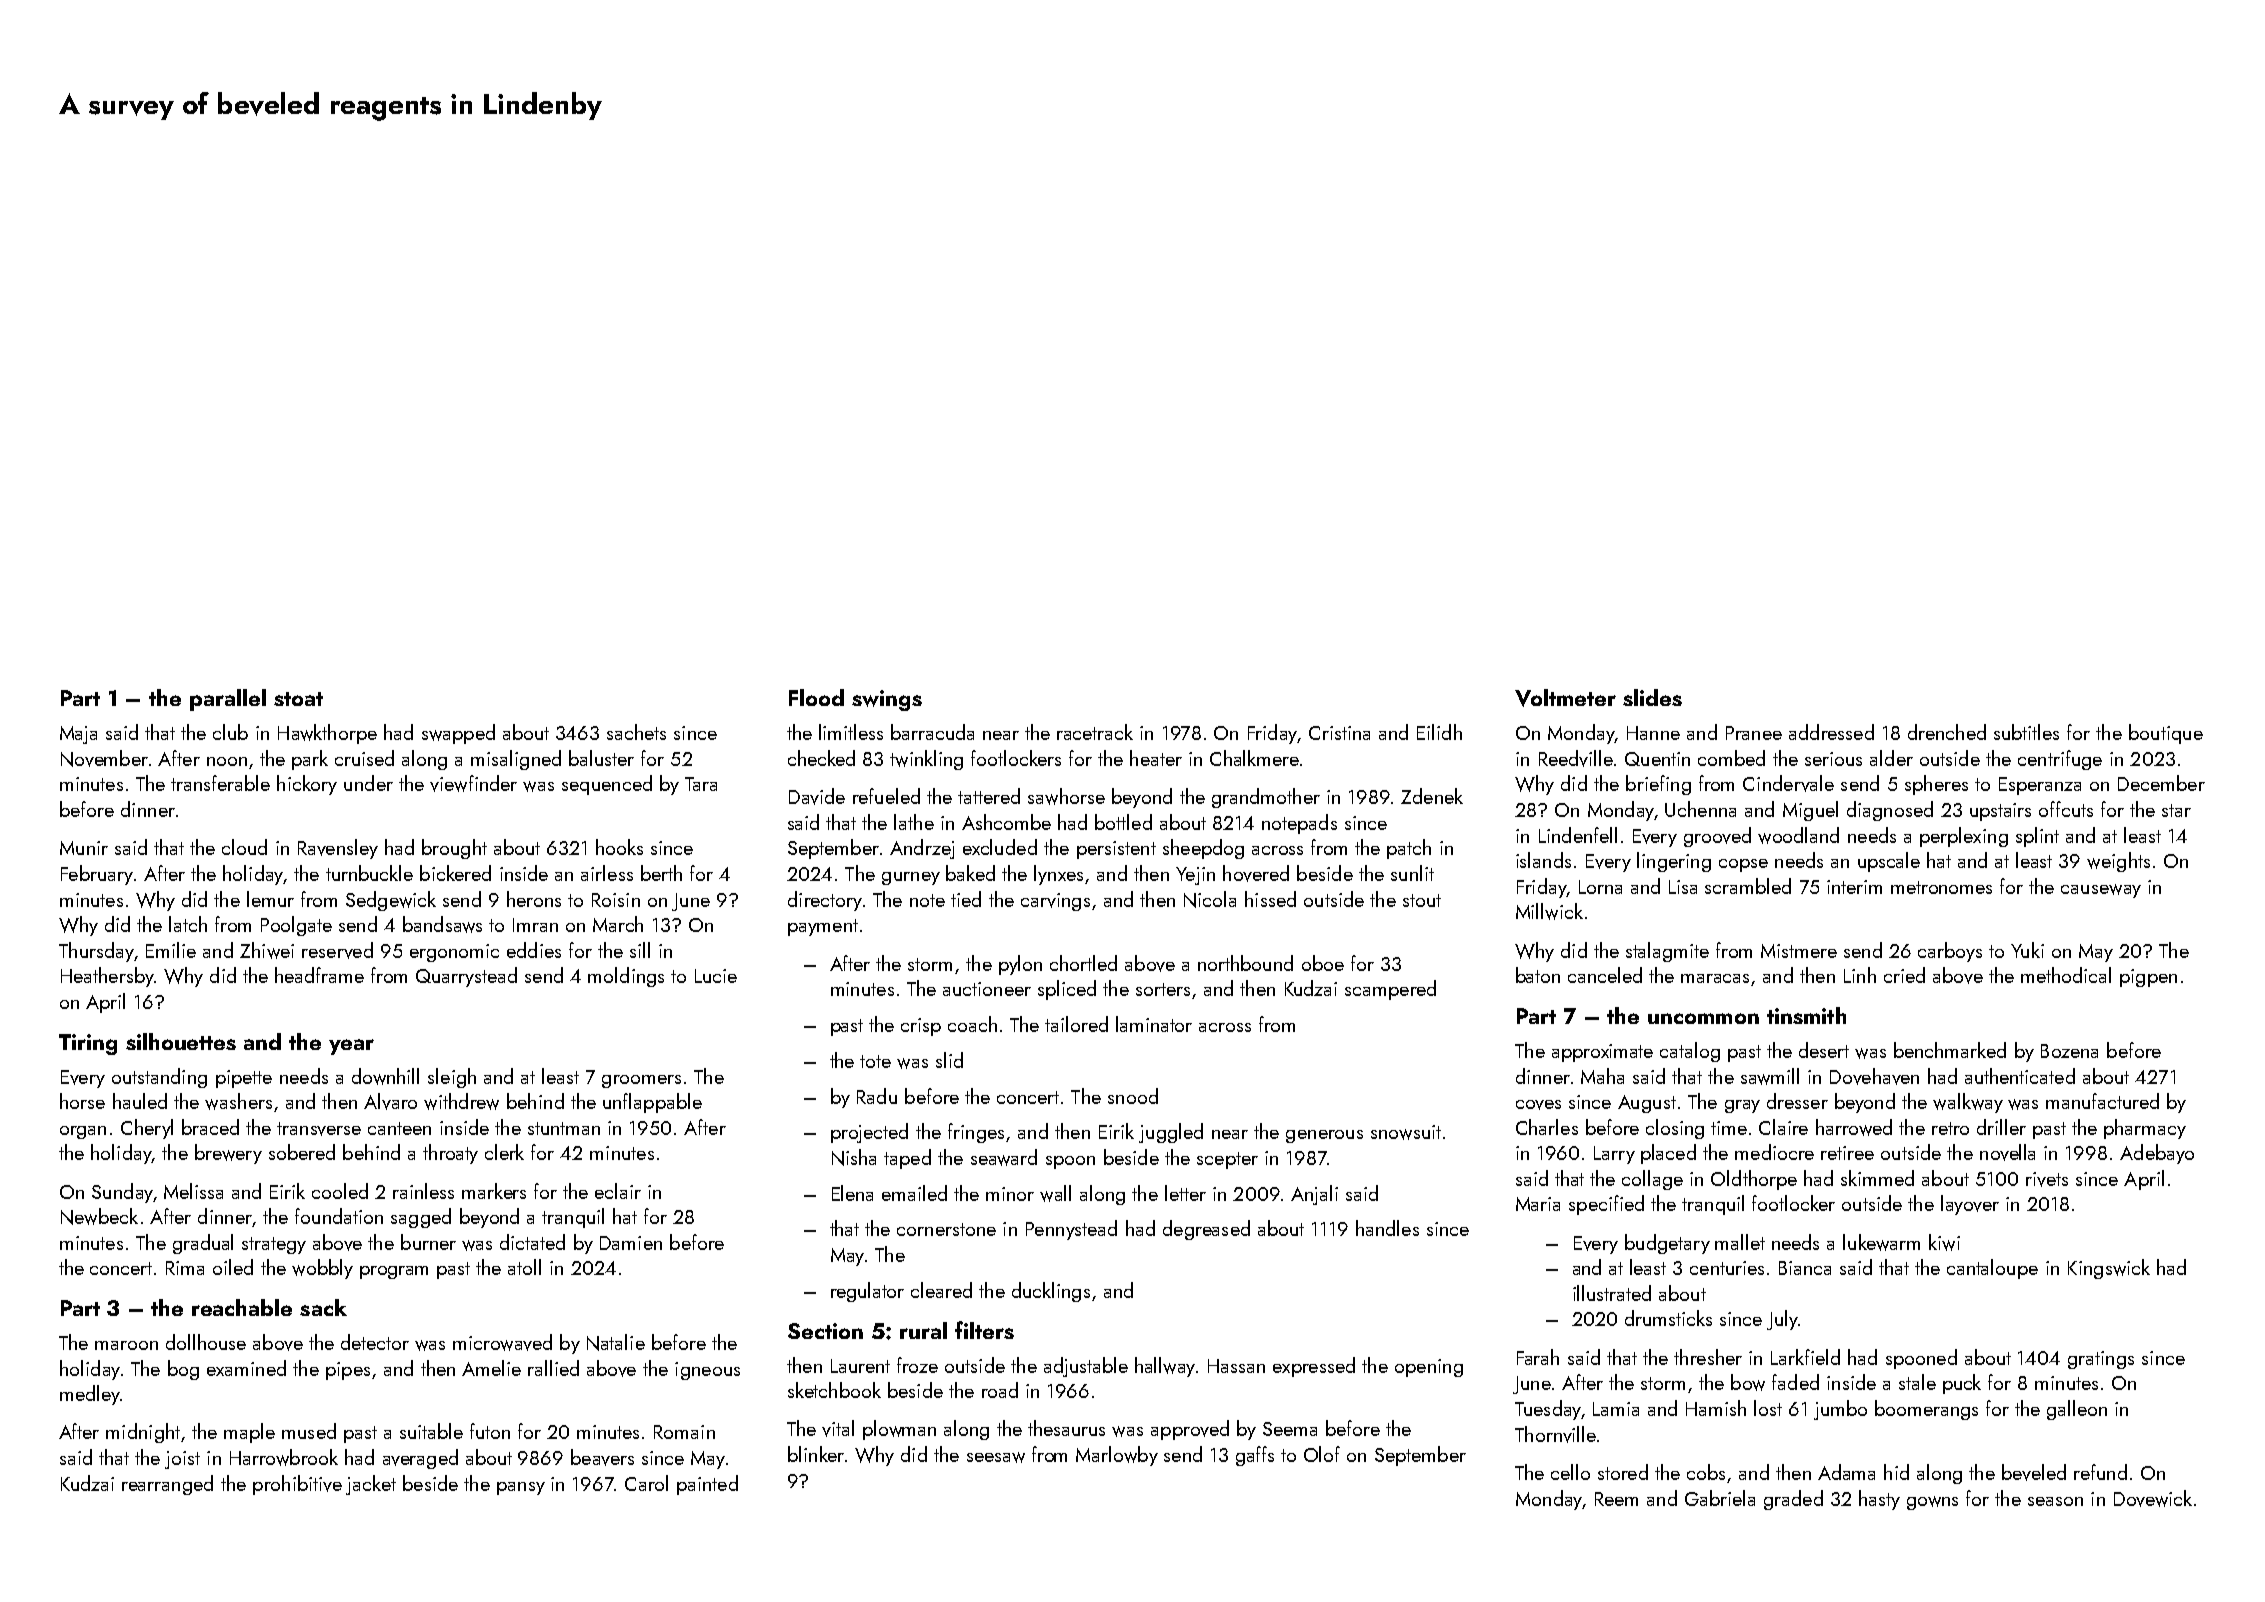 The image size is (2265, 1602). Describe the element at coordinates (1731, 758) in the image. I see `combed` at that location.
